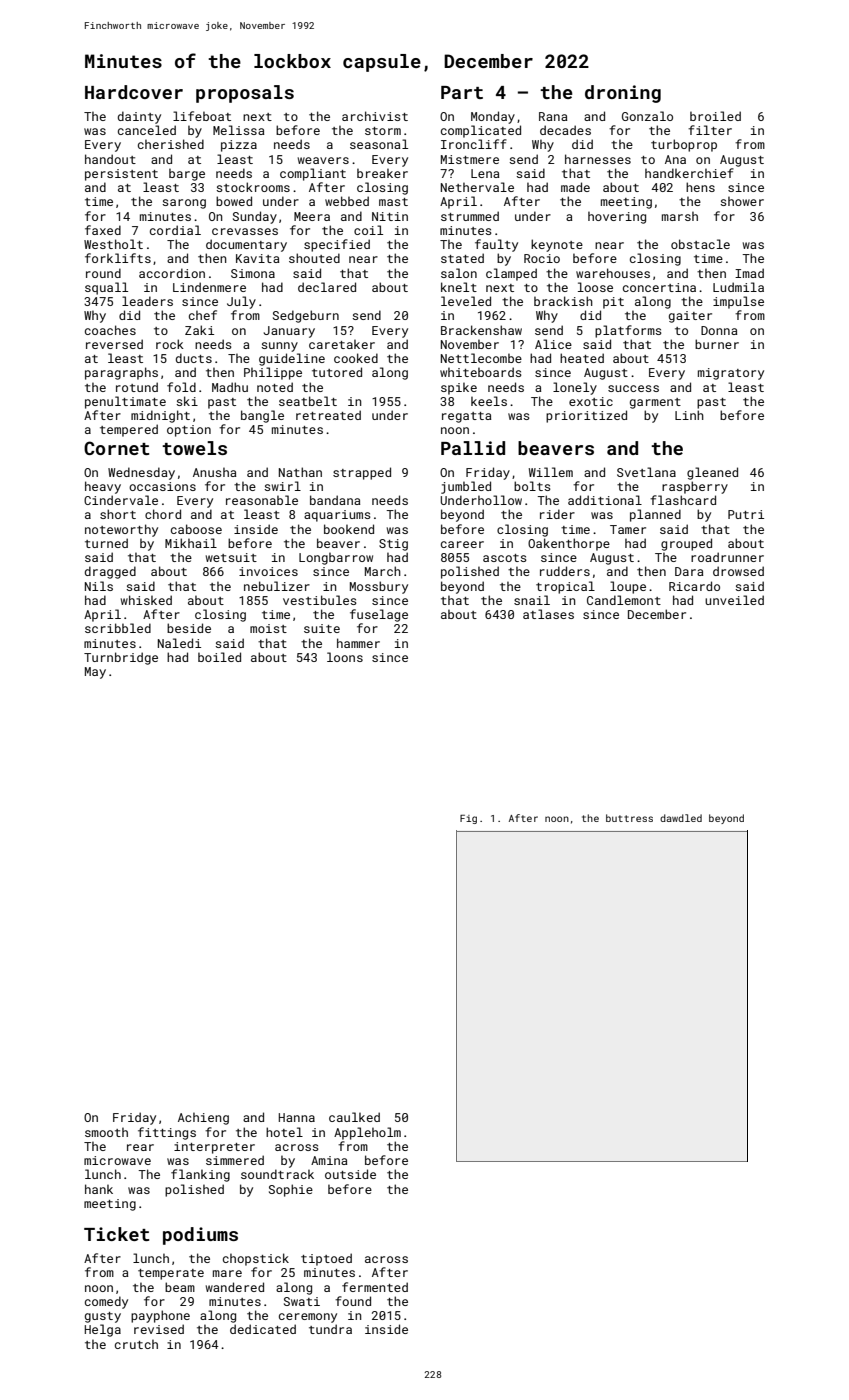  I want to click on Cornet, so click(116, 448).
